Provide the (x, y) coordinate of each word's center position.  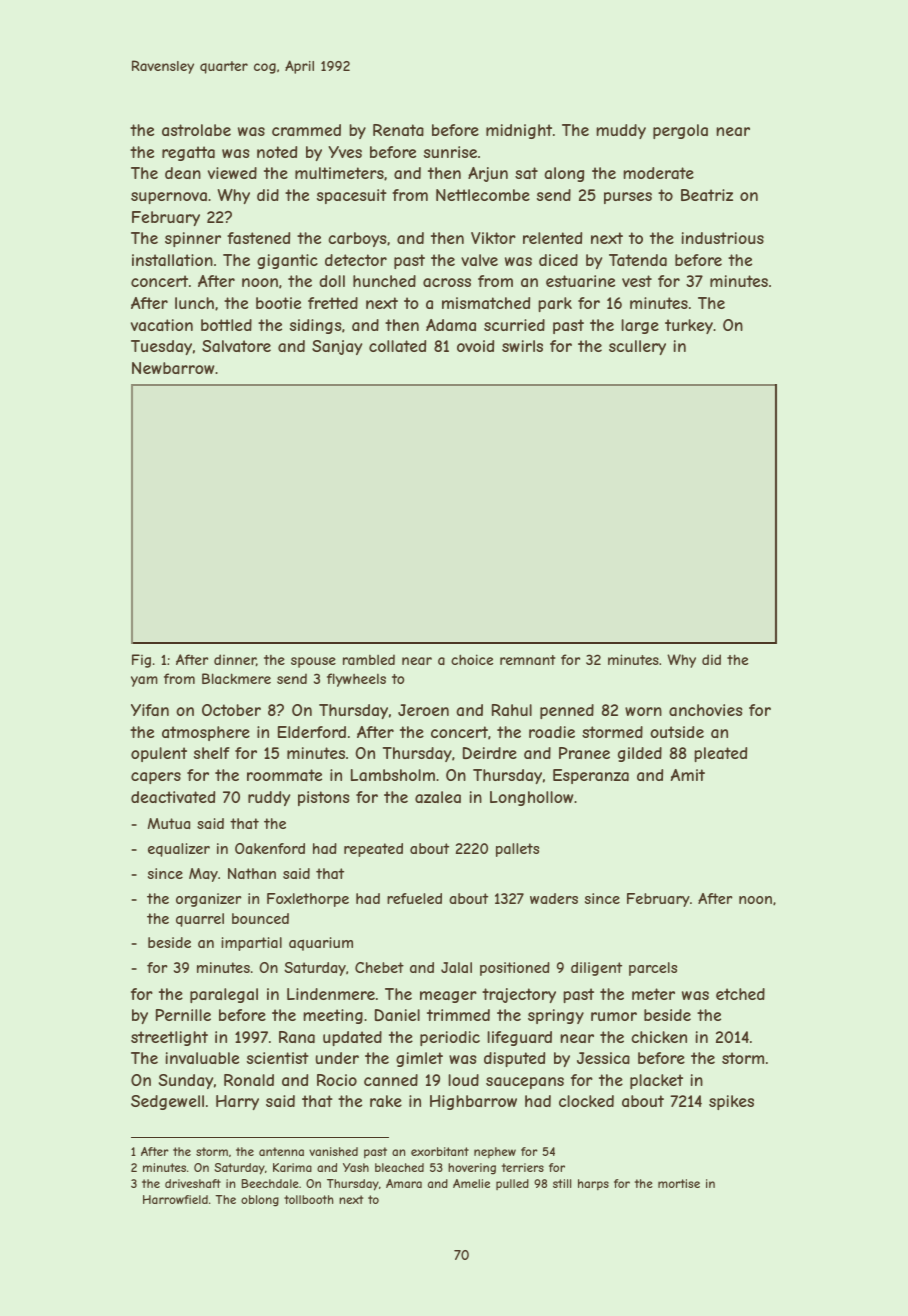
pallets (517, 850)
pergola (680, 131)
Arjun (488, 174)
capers (156, 778)
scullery (637, 347)
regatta (188, 153)
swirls (522, 346)
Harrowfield (175, 1199)
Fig (141, 661)
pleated (720, 754)
